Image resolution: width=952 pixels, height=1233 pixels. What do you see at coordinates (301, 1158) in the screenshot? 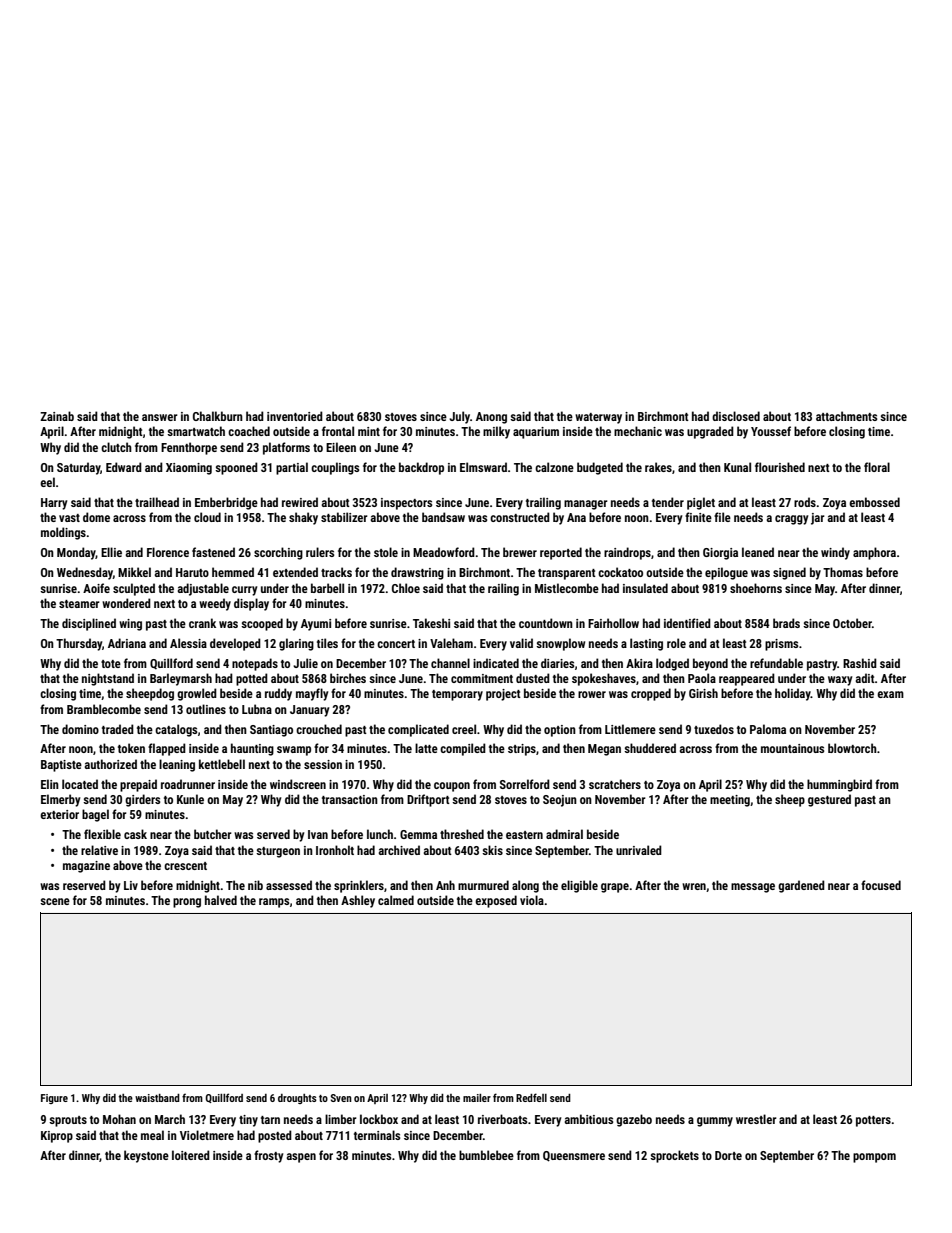
I see `aspen` at bounding box center [301, 1158].
